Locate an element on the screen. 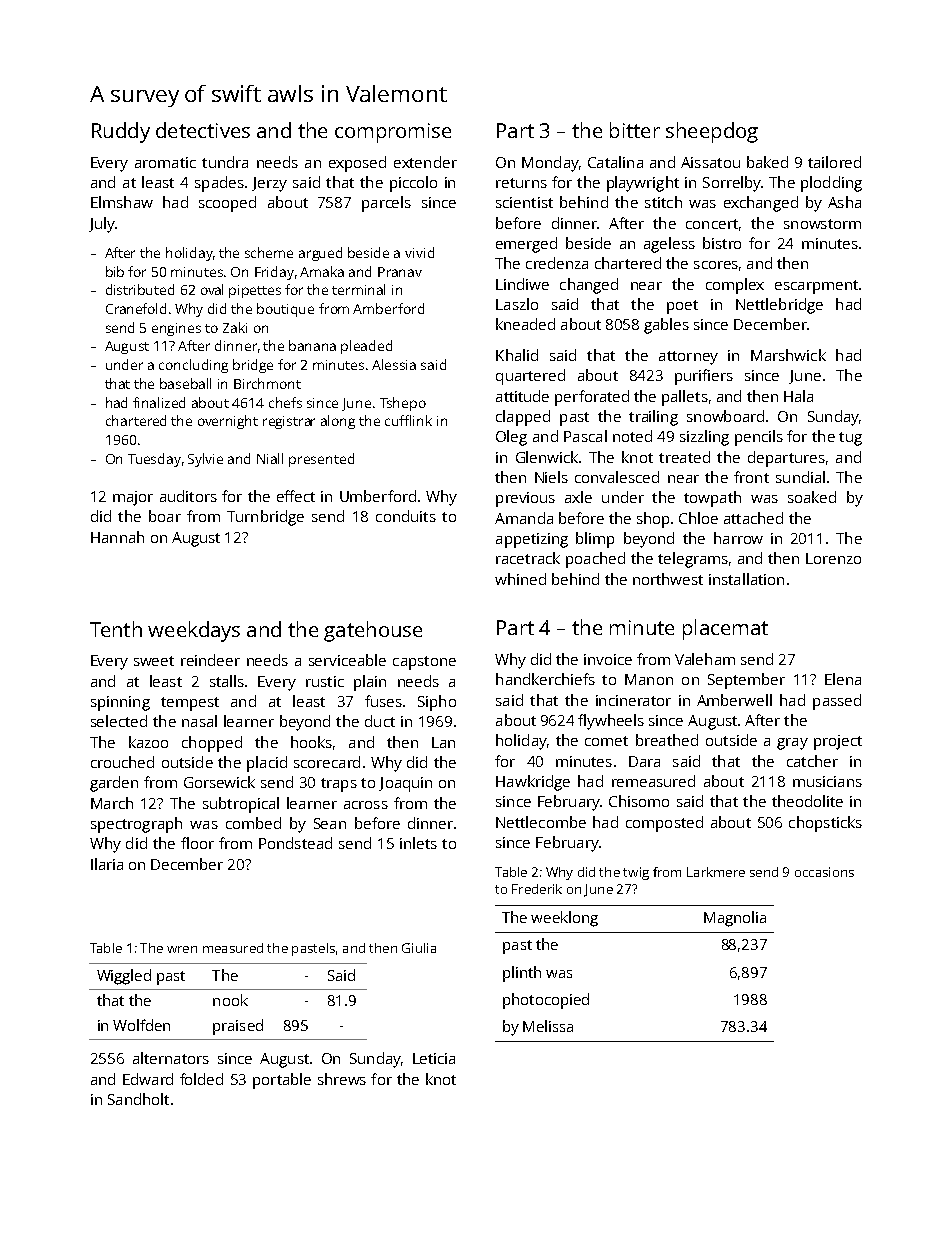 This screenshot has width=952, height=1233. inlets is located at coordinates (418, 843).
